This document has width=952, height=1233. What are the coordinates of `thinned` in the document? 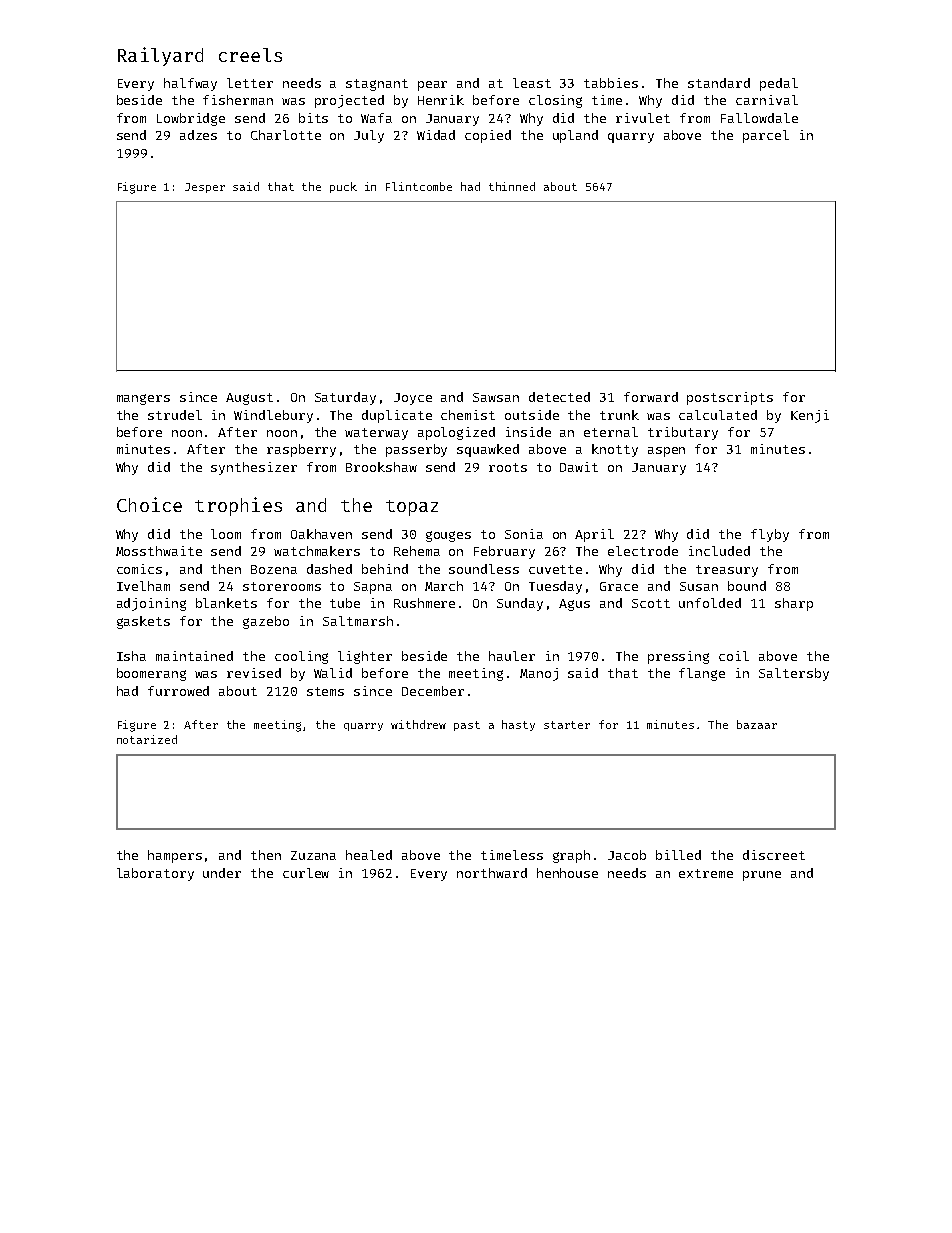 It's located at (512, 186).
